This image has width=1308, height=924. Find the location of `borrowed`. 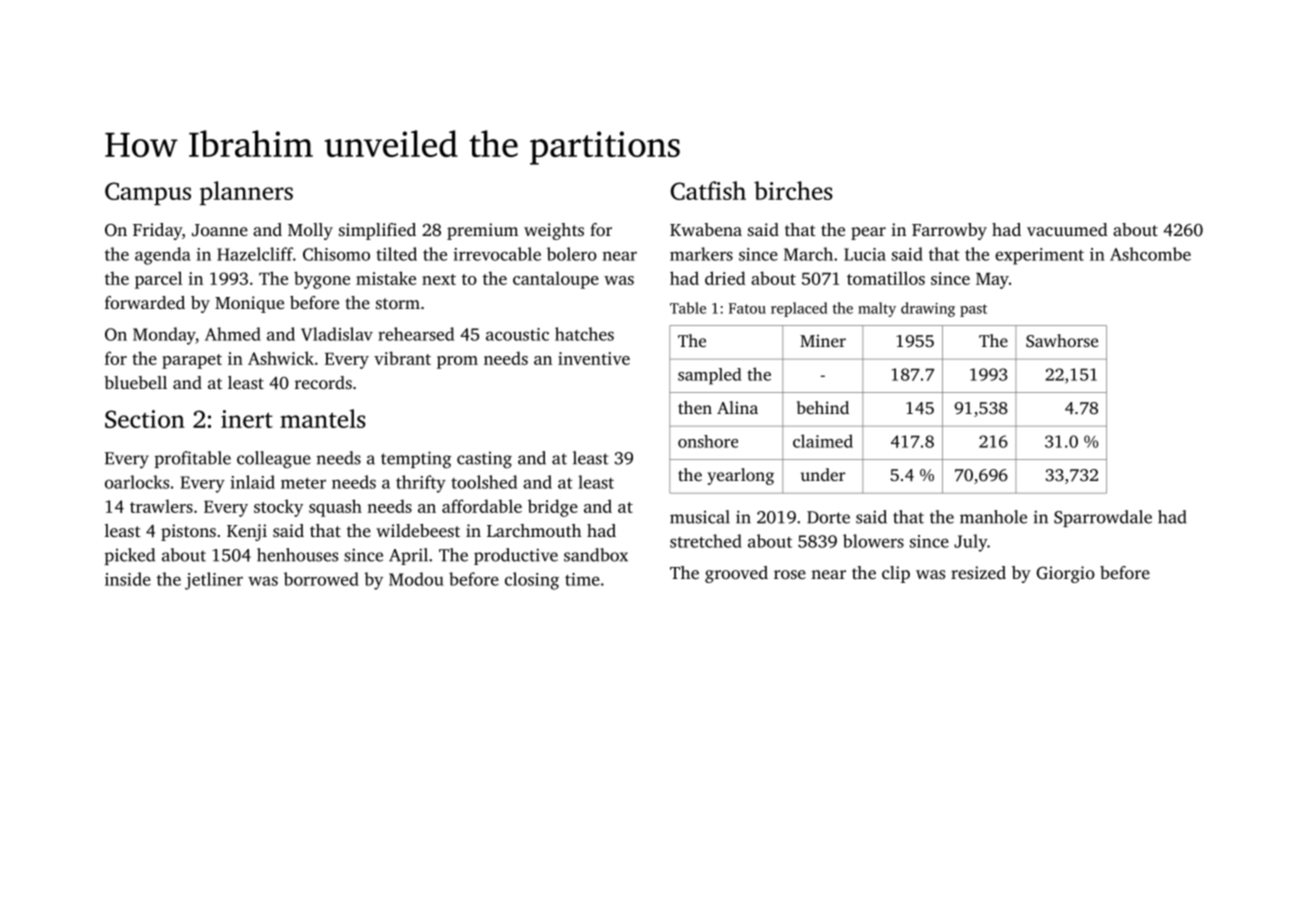

borrowed is located at coordinates (321, 579).
